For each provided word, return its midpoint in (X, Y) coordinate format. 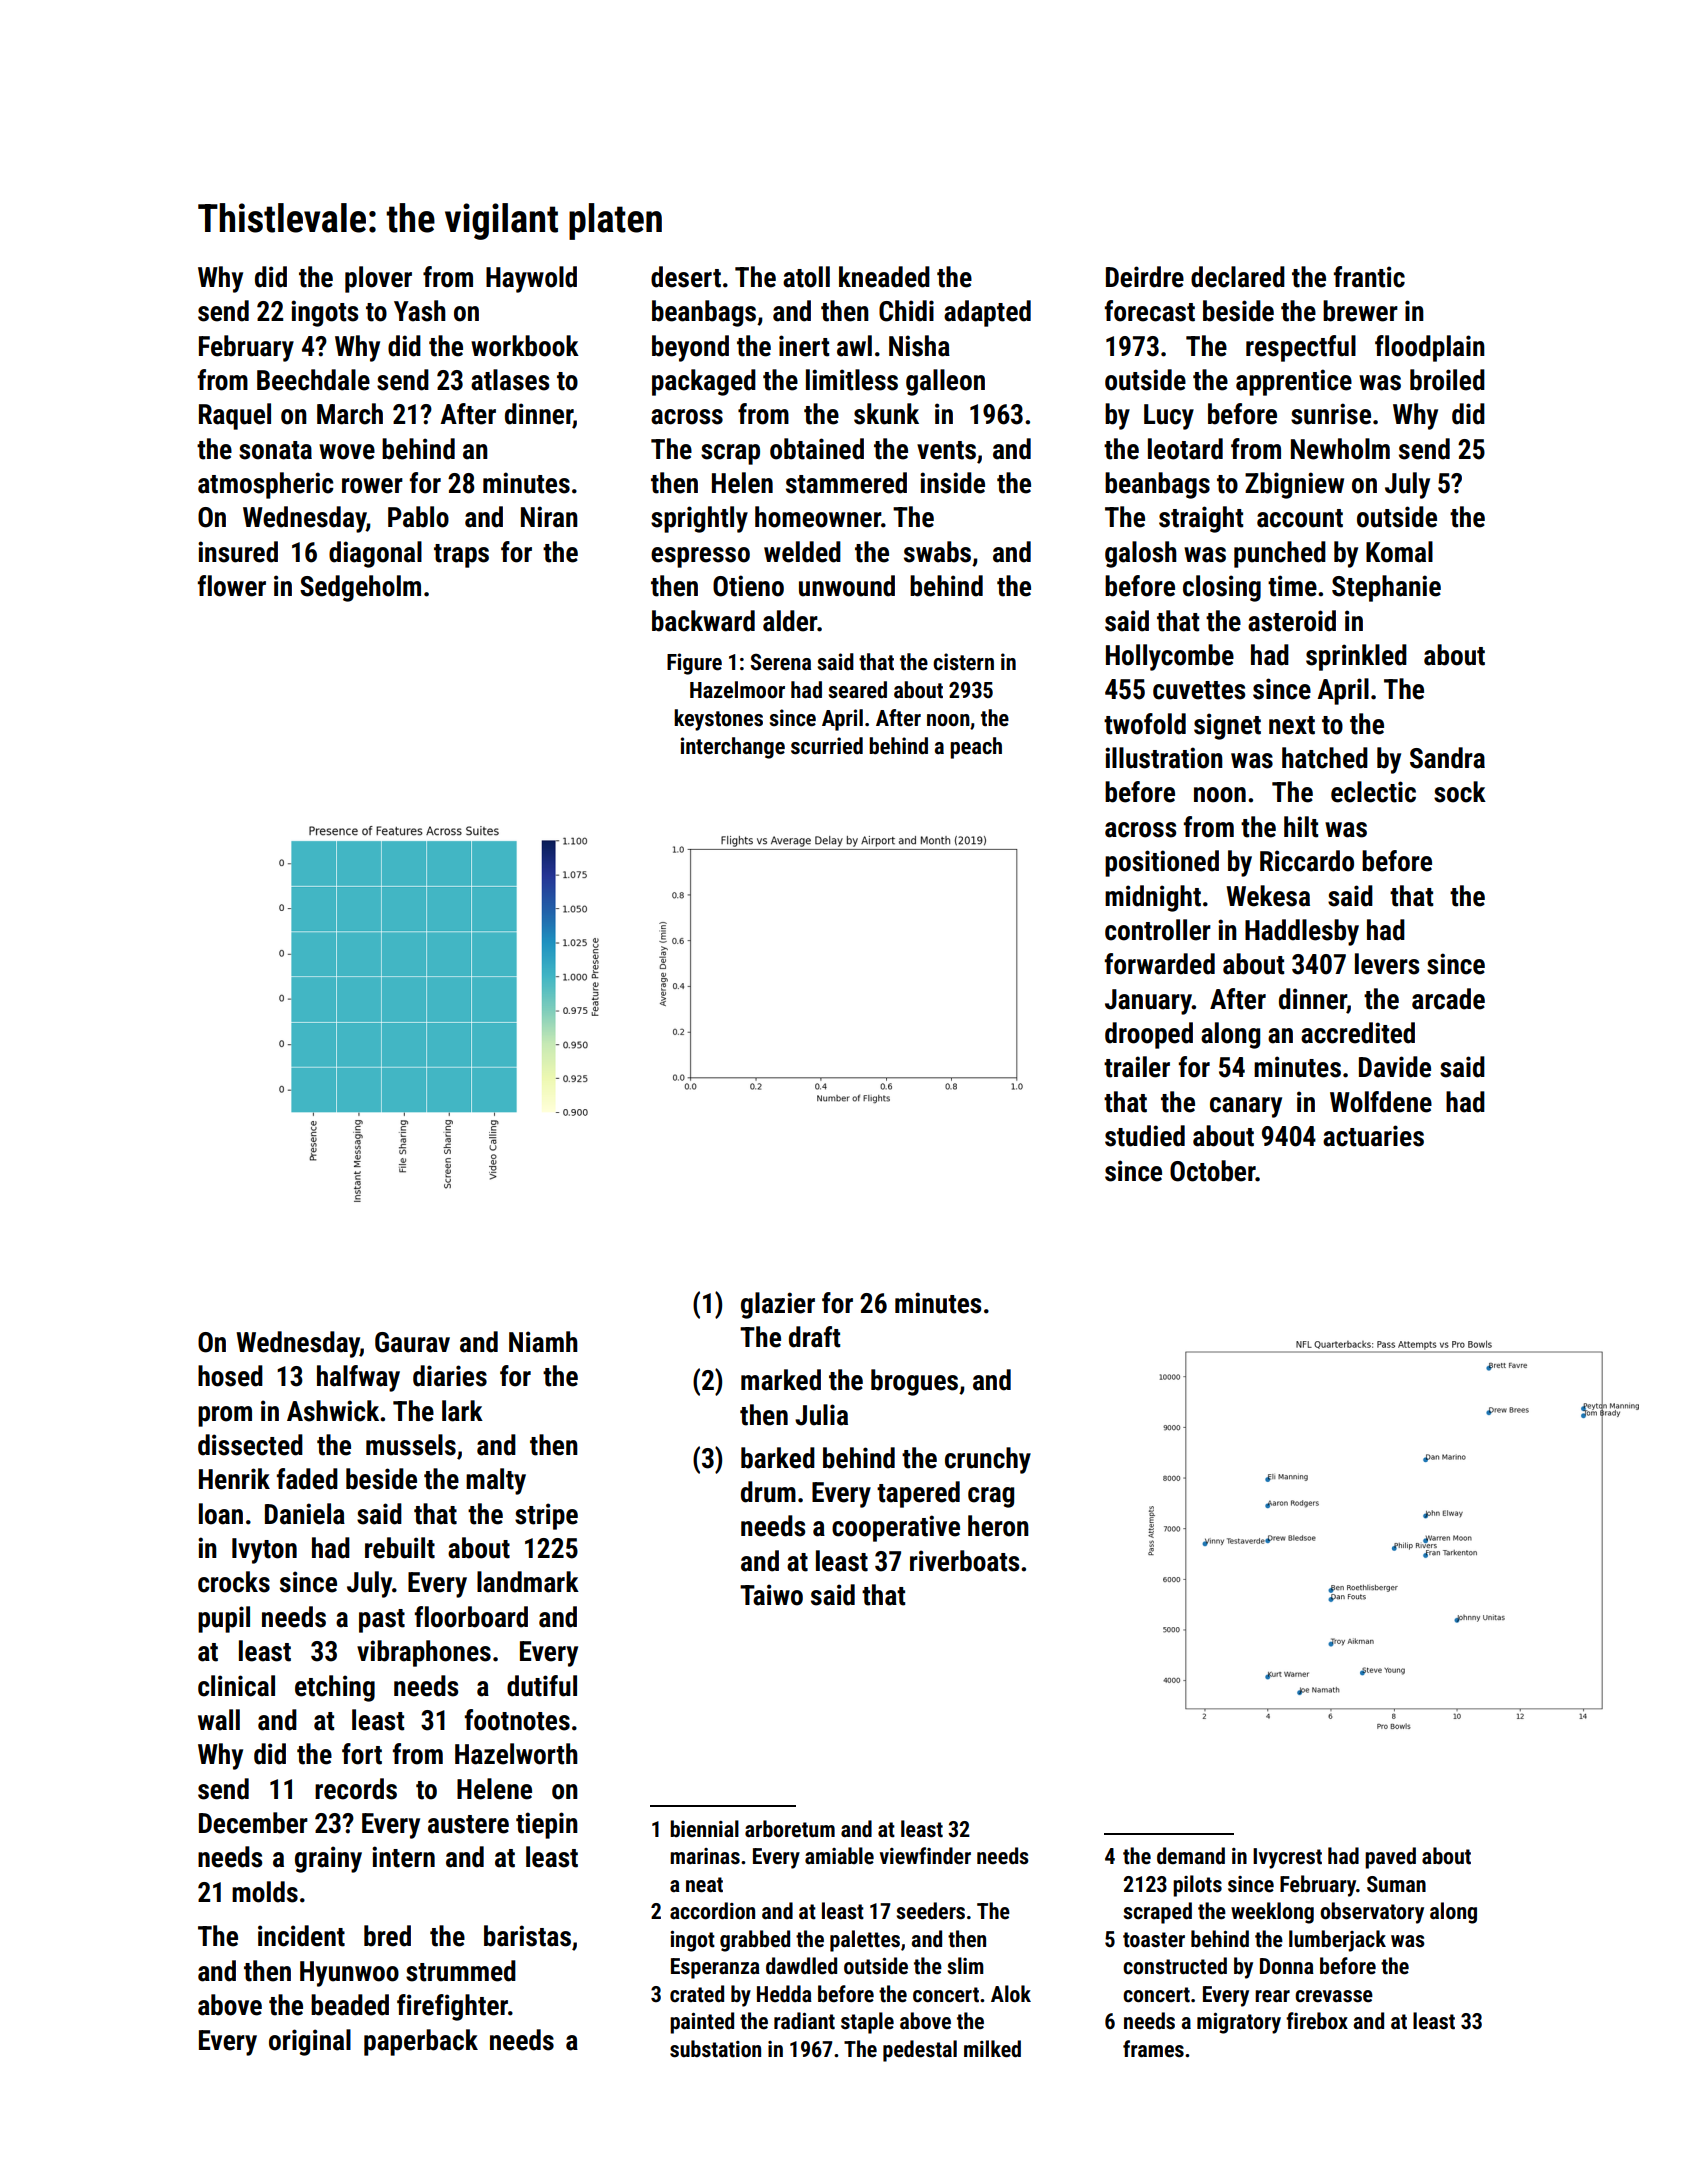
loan (221, 1514)
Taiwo (771, 1595)
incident (301, 1936)
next (1292, 725)
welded (802, 552)
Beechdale (313, 380)
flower (232, 586)
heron (998, 1526)
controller (1158, 930)
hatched (1325, 758)
